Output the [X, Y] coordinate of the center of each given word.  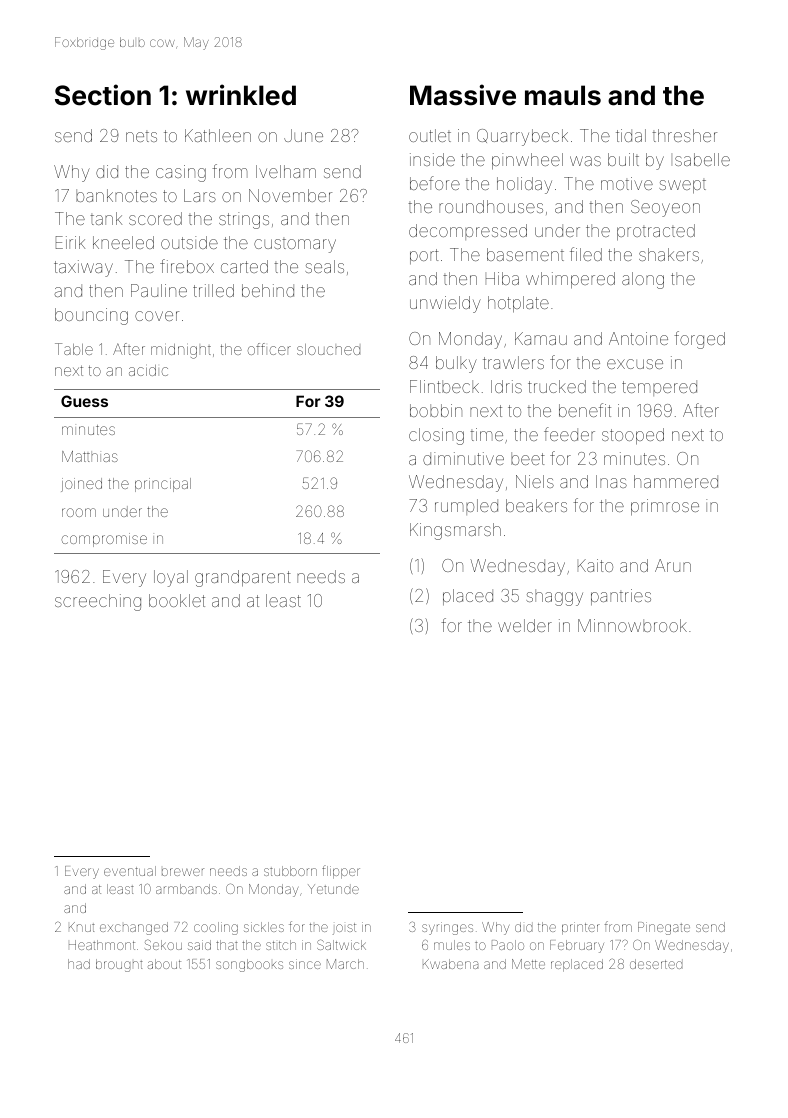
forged [699, 340]
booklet [177, 600]
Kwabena [450, 964]
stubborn [290, 871]
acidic [148, 370]
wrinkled [241, 95]
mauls [563, 95]
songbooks [249, 965]
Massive [463, 95]
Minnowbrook [632, 625]
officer [269, 349]
